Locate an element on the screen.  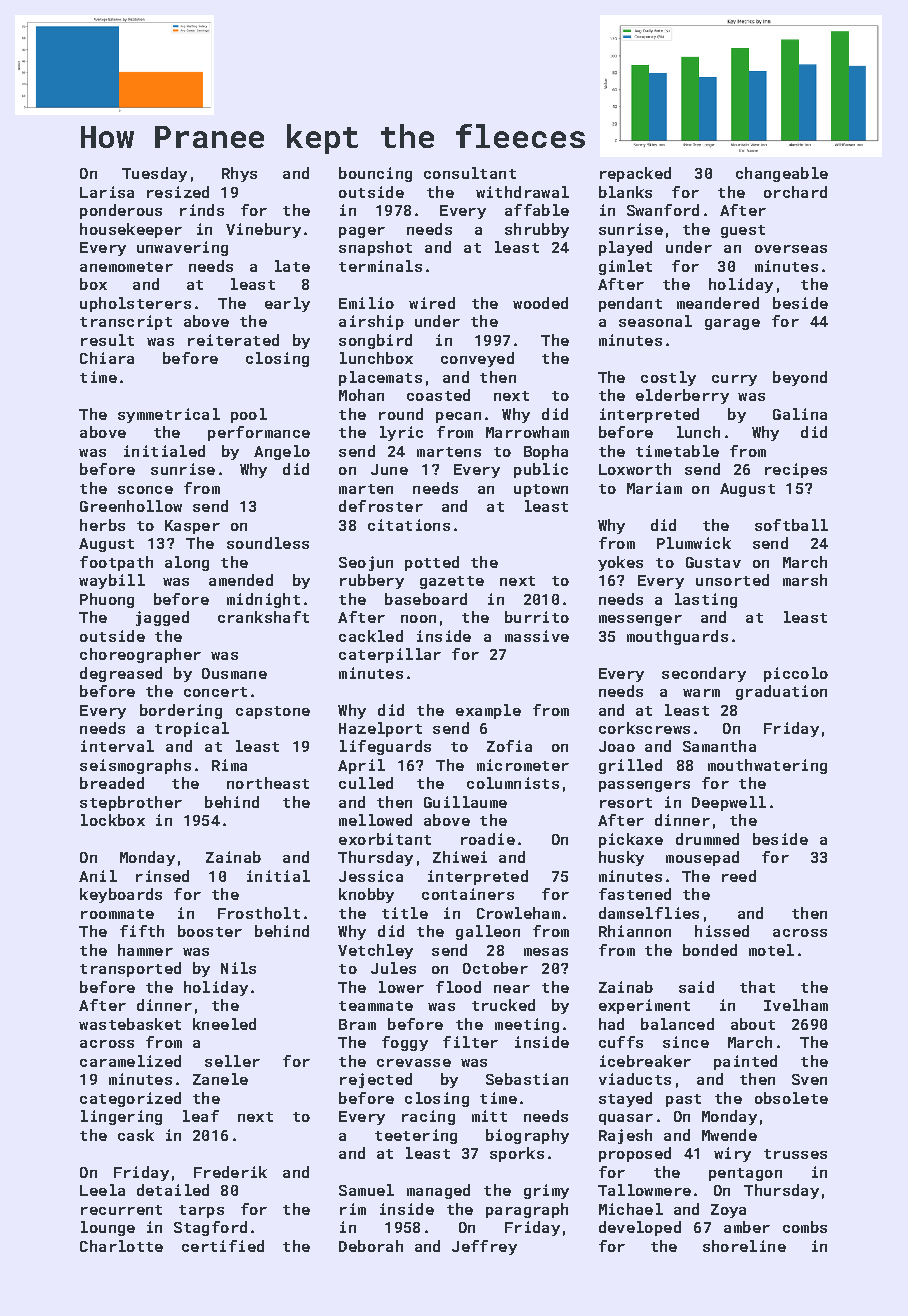
Gustav is located at coordinates (713, 562).
